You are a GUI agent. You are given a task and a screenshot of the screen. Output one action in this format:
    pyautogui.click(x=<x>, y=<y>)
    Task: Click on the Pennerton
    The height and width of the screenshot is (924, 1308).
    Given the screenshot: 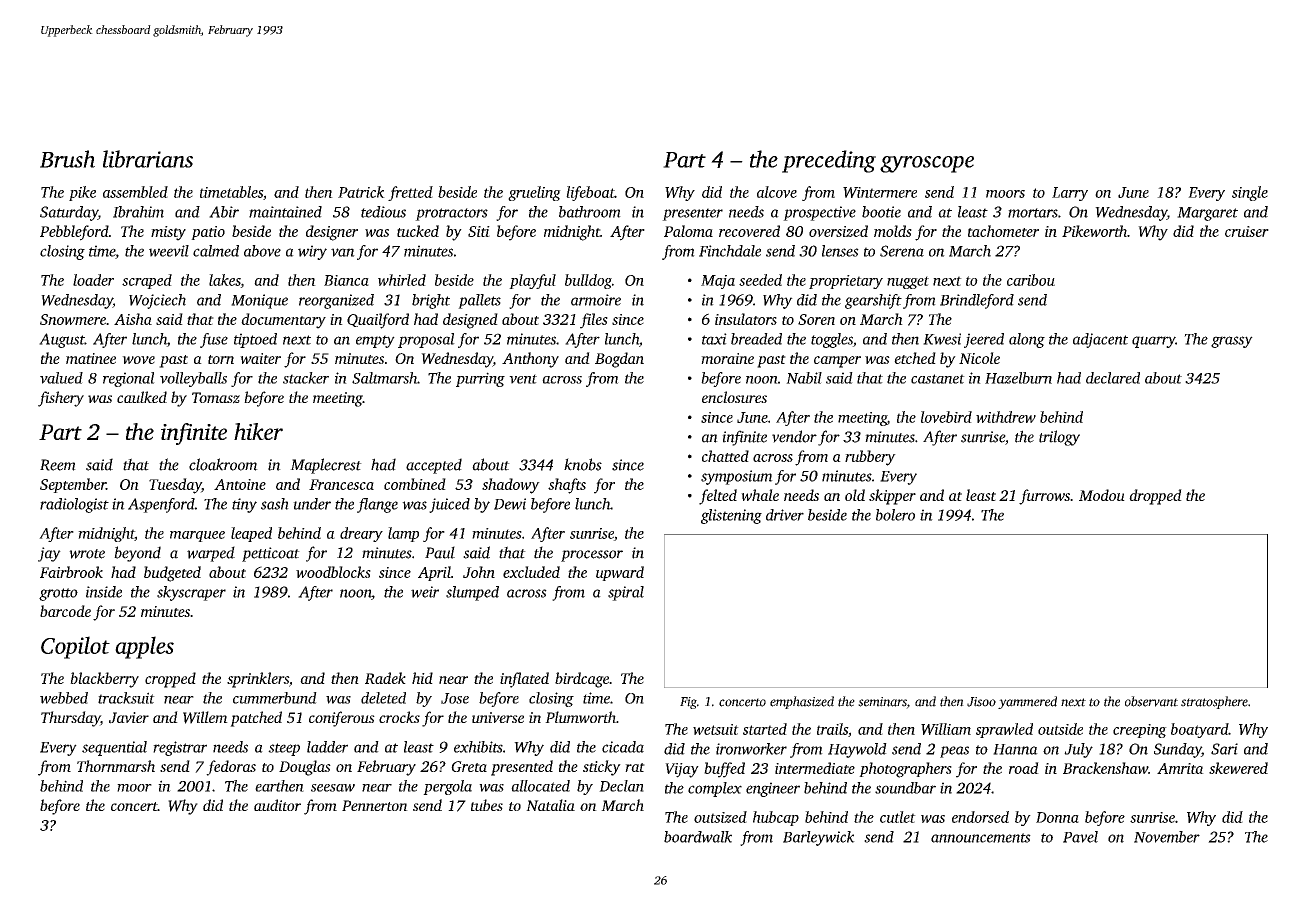 What is the action you would take?
    pyautogui.click(x=375, y=805)
